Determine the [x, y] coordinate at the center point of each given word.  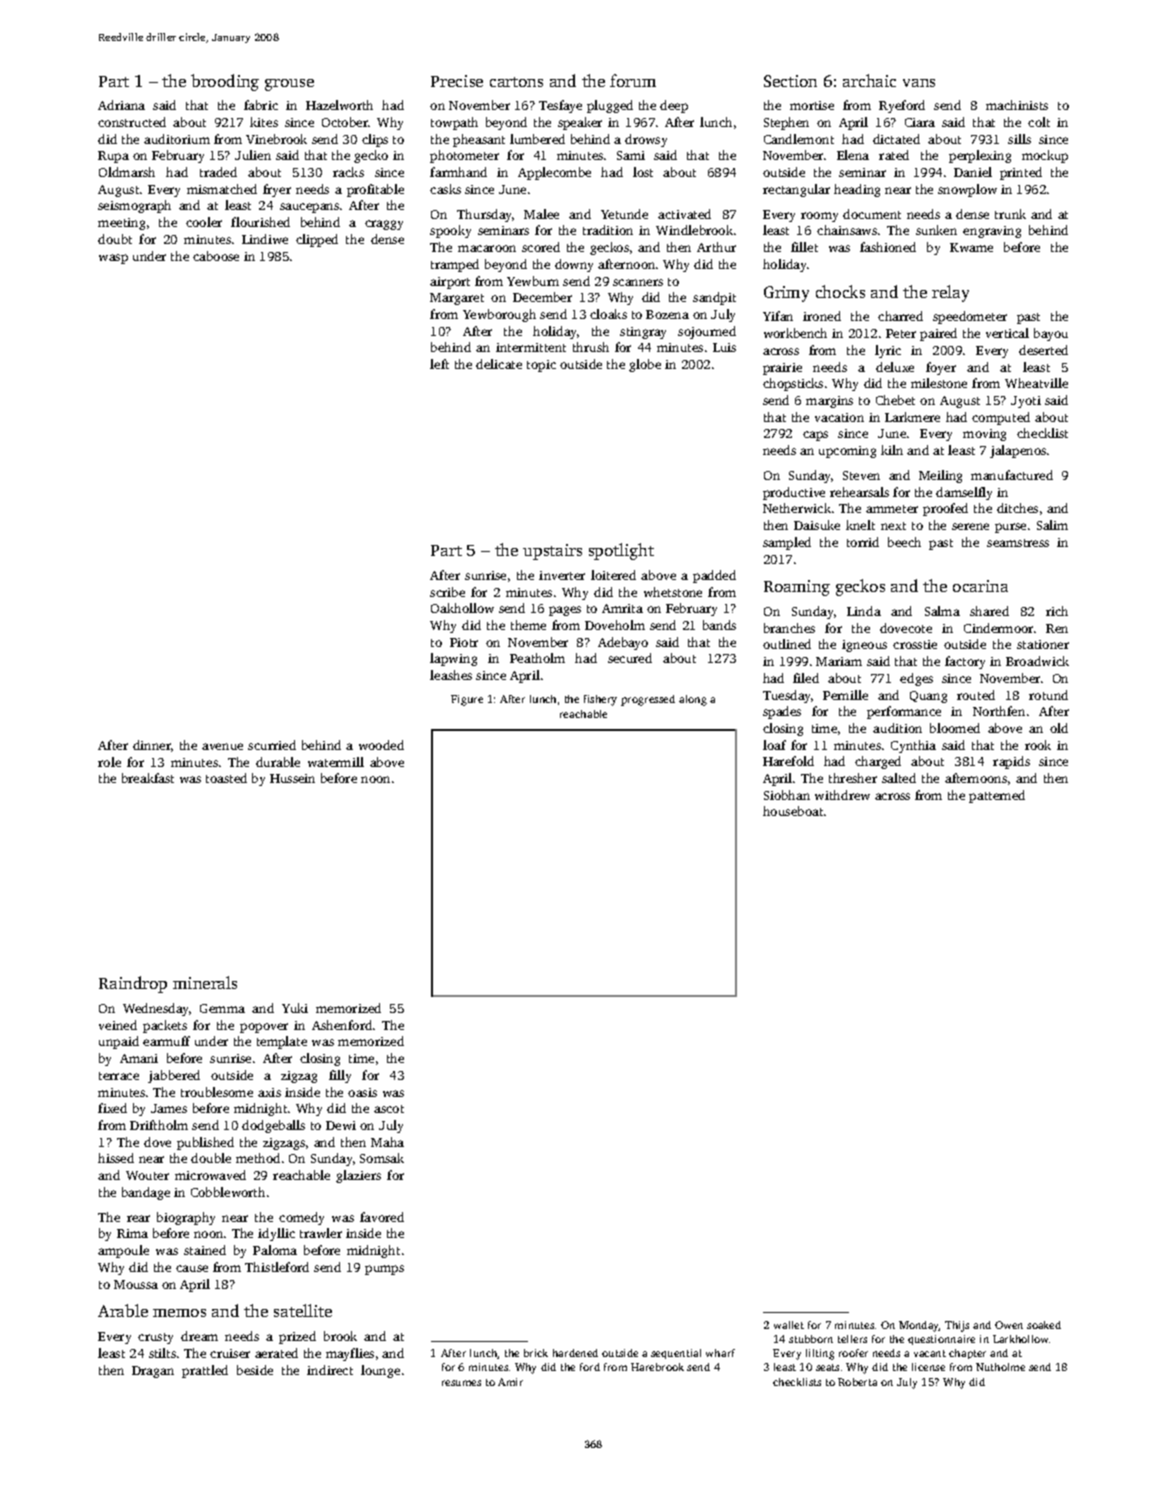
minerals [205, 982]
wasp [113, 259]
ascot [389, 1109]
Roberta [857, 1382]
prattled [205, 1371]
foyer [941, 368]
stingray [643, 333]
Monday [919, 1326]
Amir [510, 1382]
